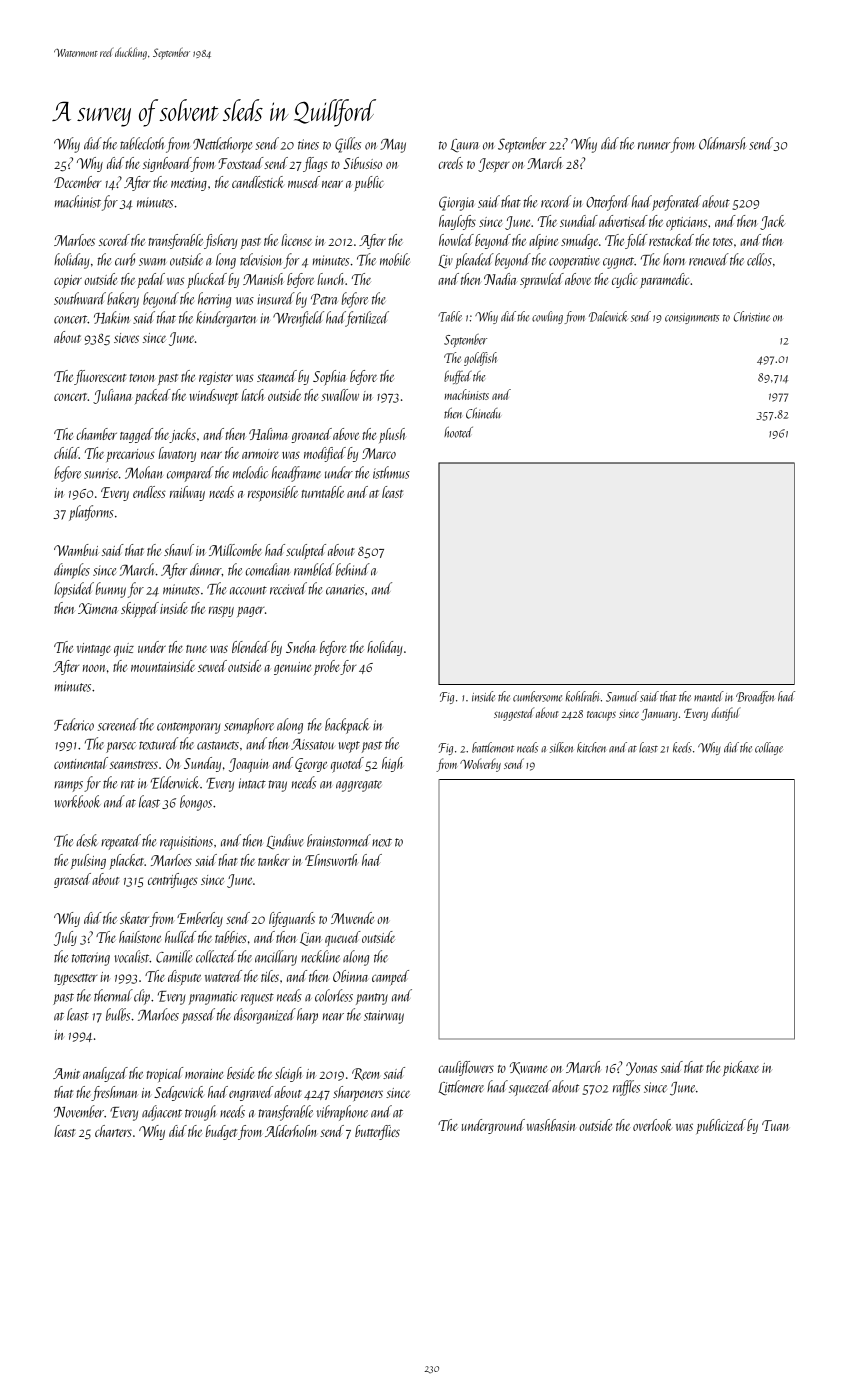  What do you see at coordinates (345, 589) in the screenshot?
I see `canaries` at bounding box center [345, 589].
